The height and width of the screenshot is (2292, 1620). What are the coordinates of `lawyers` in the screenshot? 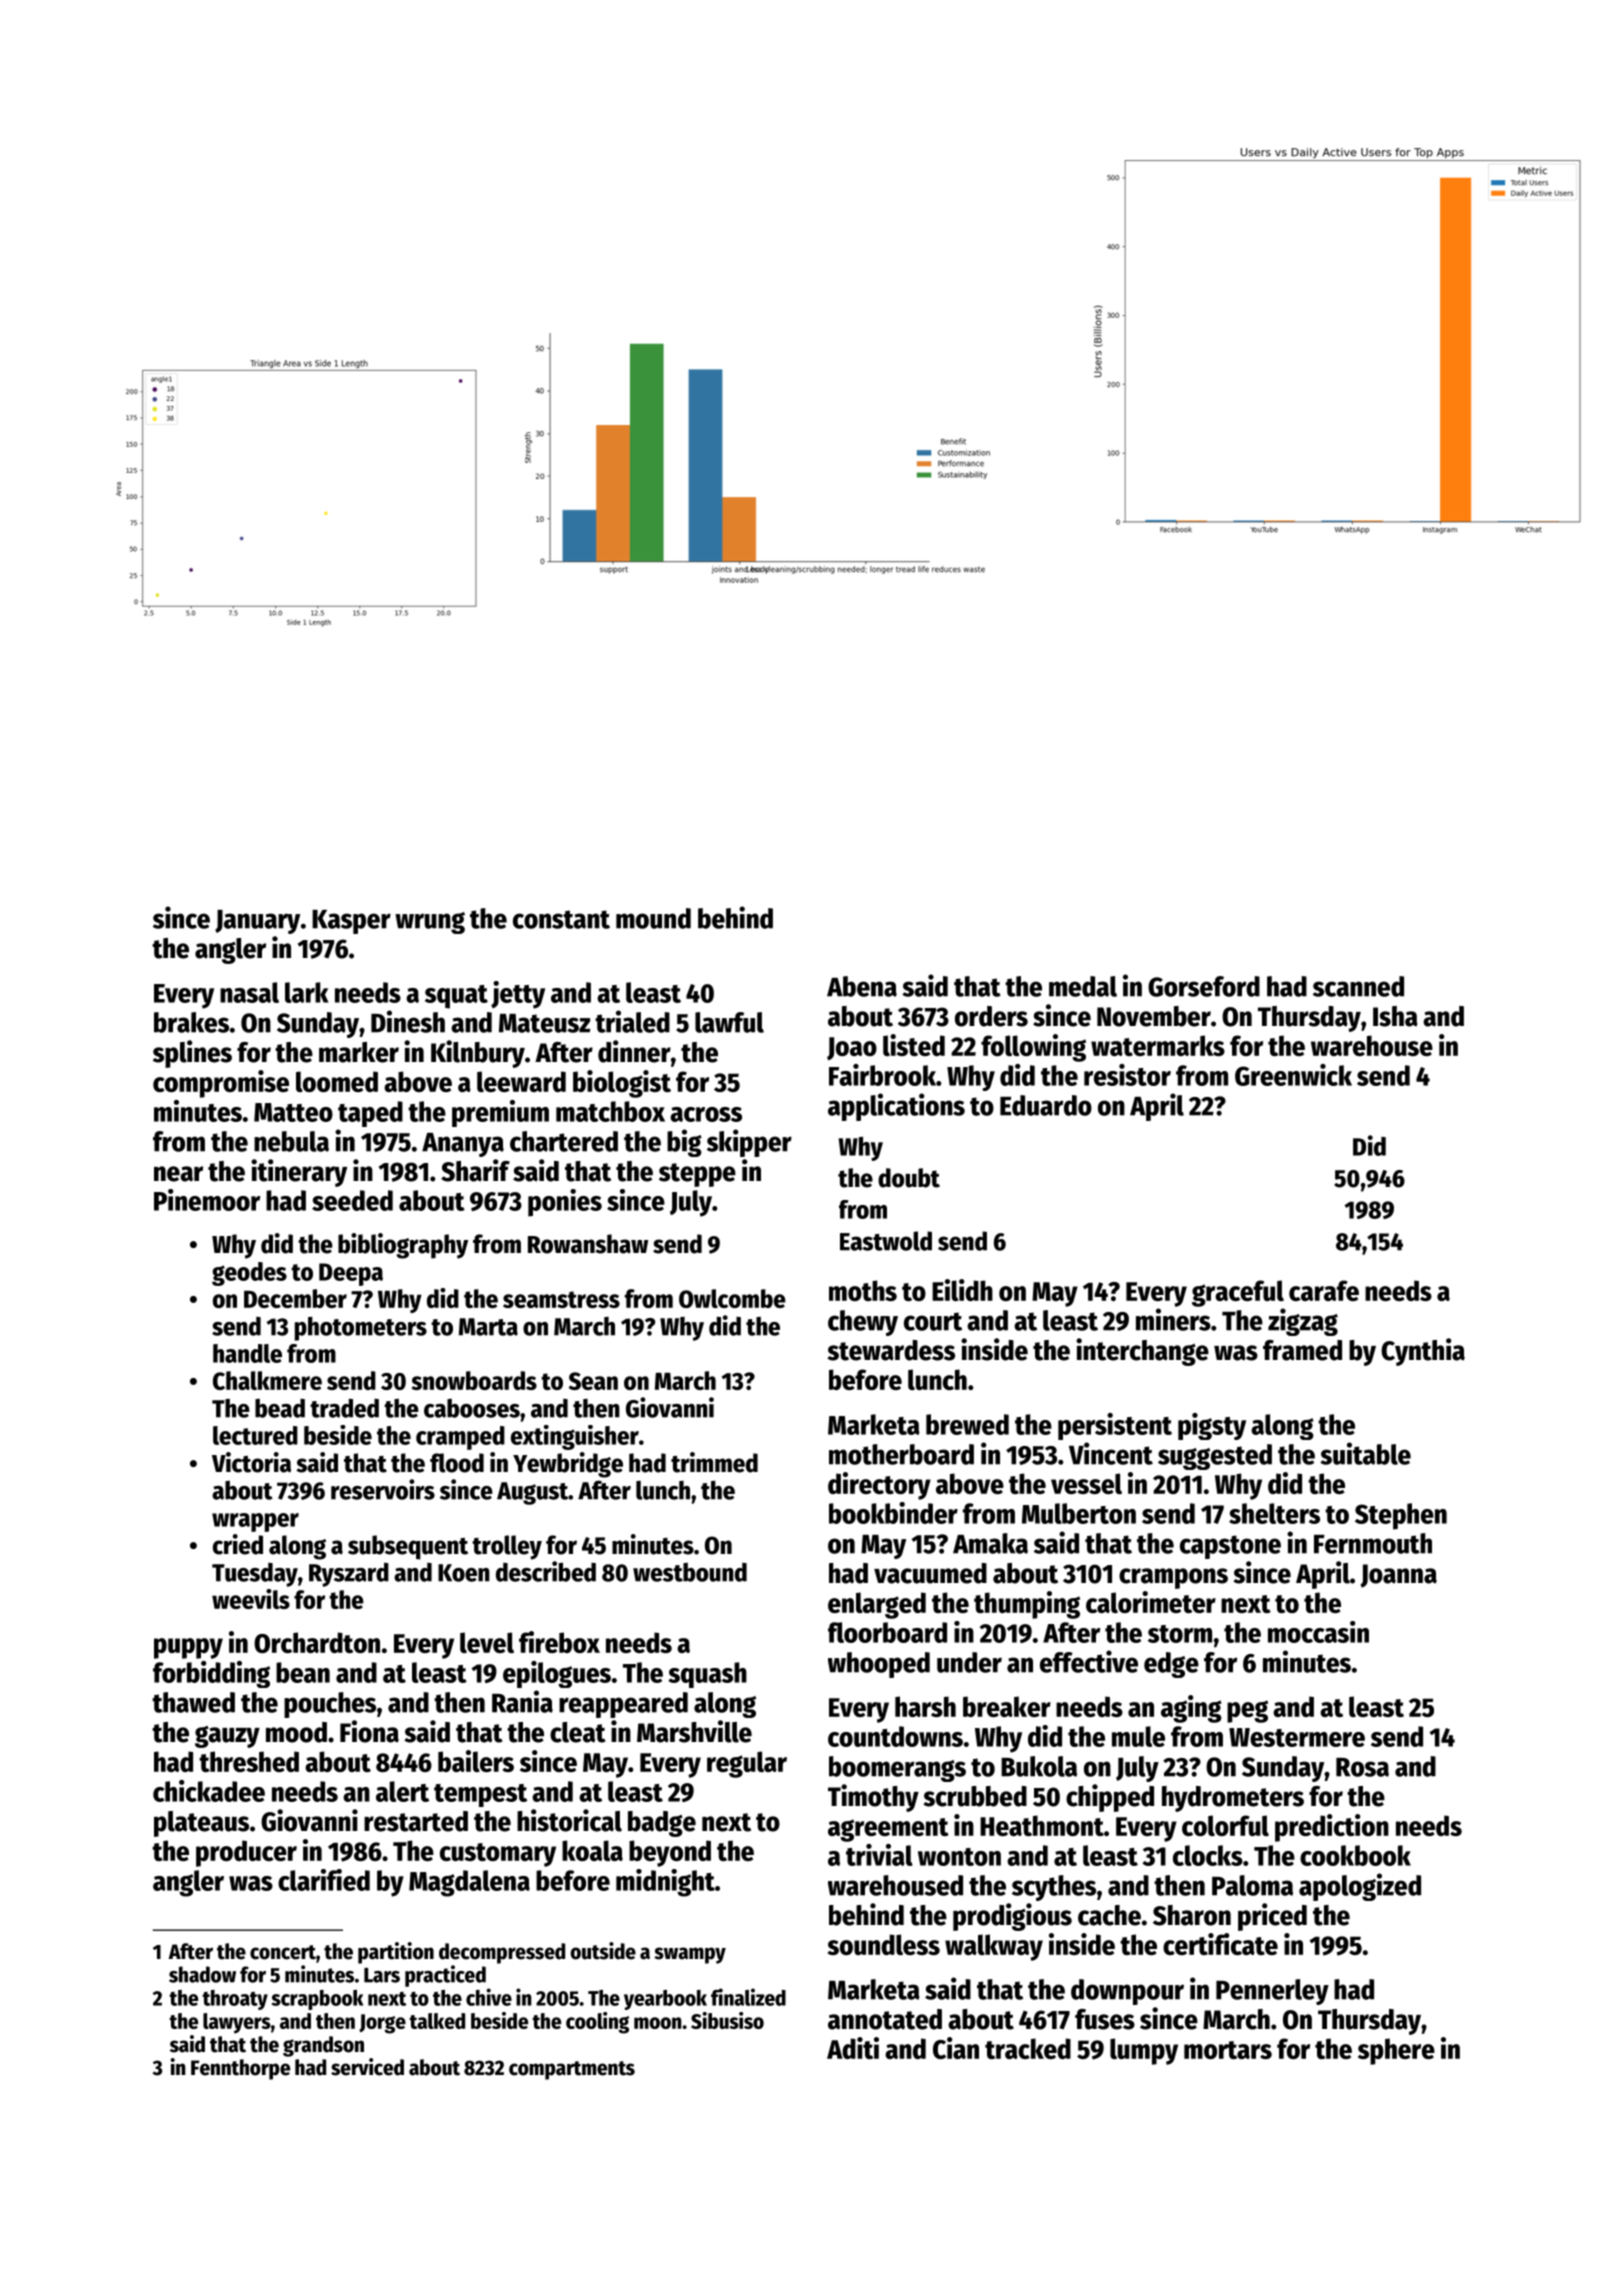 It's located at (237, 2023).
